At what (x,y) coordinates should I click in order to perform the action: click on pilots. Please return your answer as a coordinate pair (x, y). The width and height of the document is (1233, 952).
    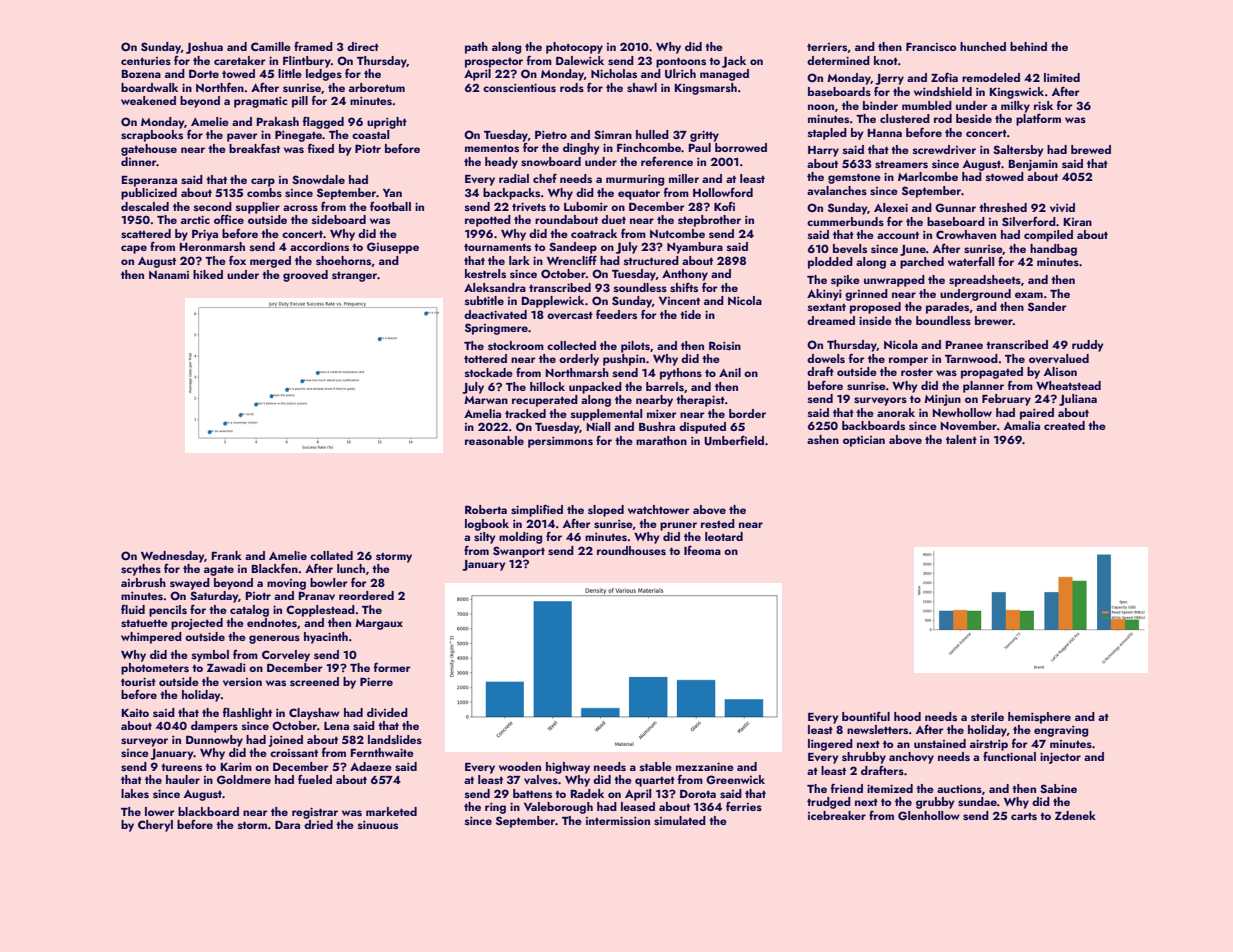
    Looking at the image, I should click on (635, 347).
